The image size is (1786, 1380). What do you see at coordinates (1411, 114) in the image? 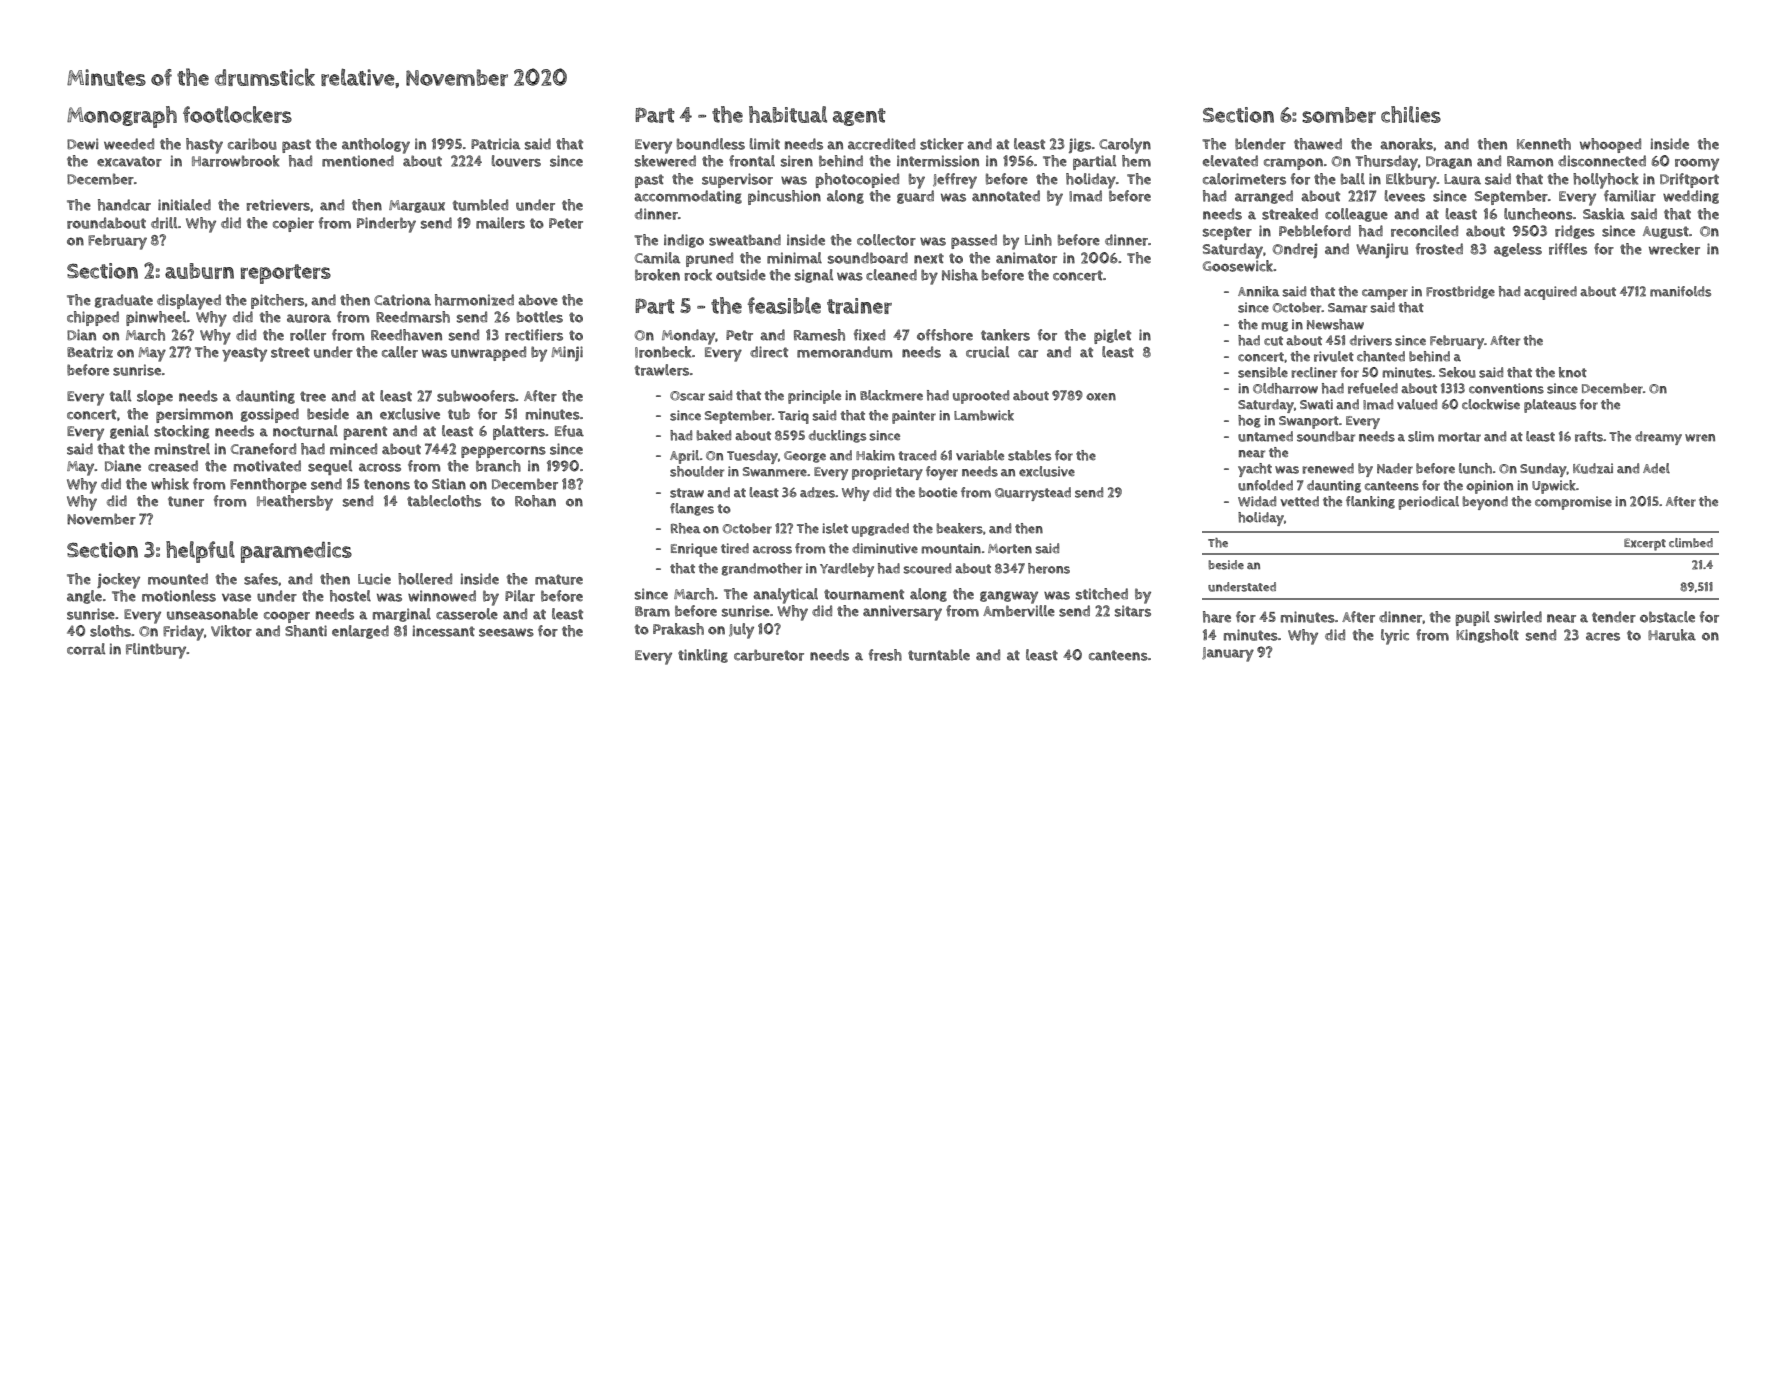
I see `chilies` at bounding box center [1411, 114].
